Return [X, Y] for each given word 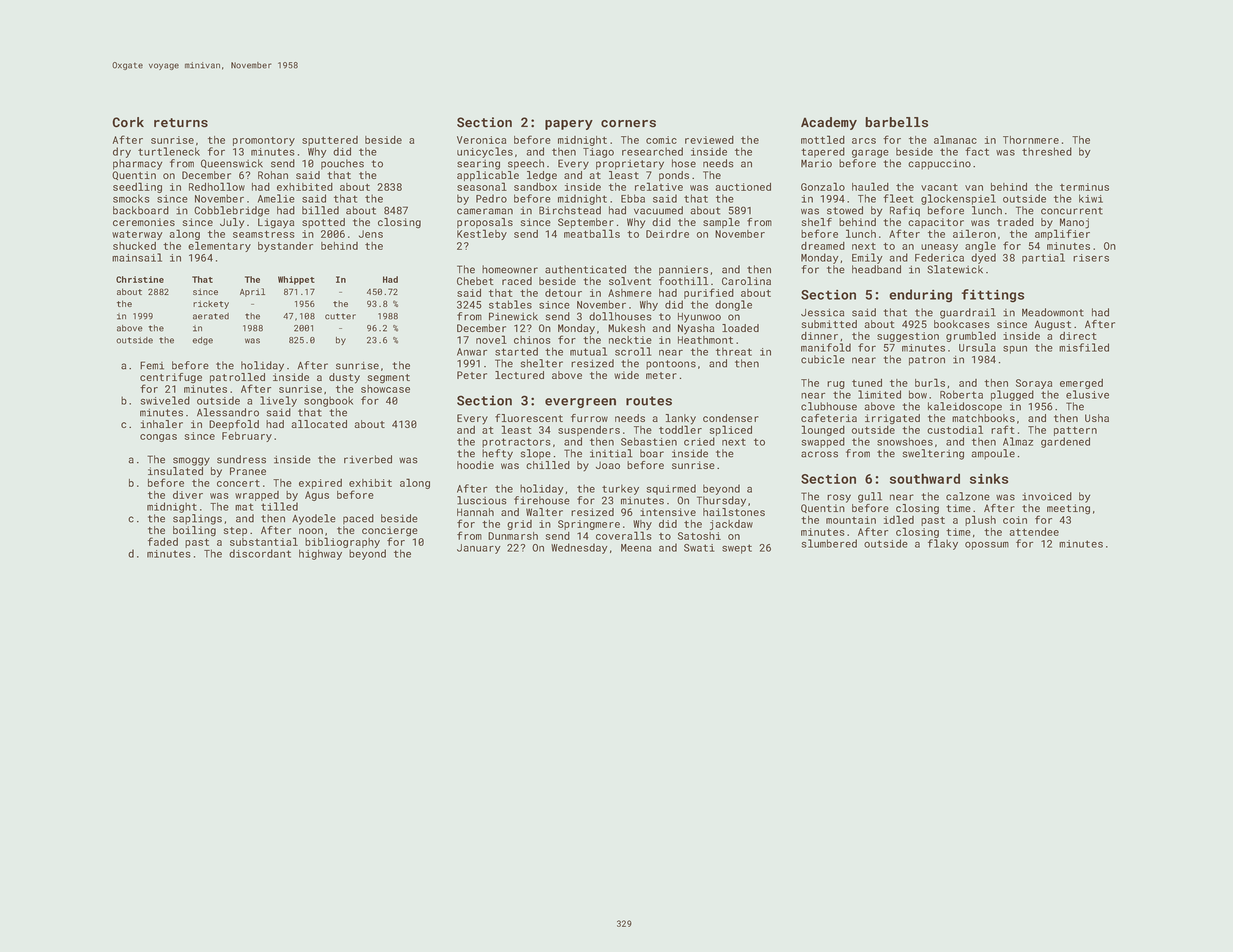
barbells [896, 122]
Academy [829, 123]
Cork [128, 122]
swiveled [165, 400]
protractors [516, 443]
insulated [175, 471]
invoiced [1047, 496]
